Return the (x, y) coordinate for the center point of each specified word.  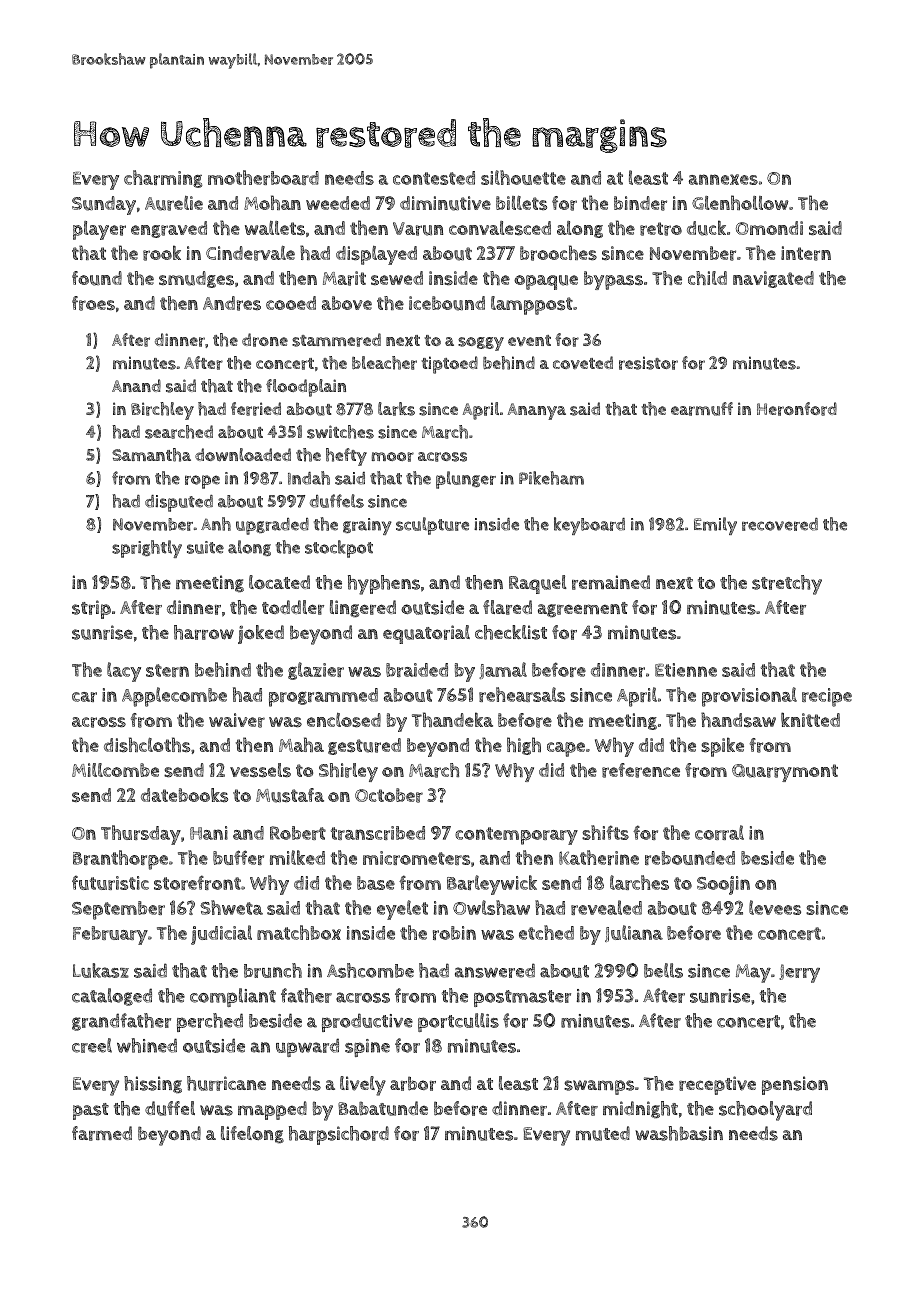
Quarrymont (785, 773)
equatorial (426, 634)
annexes (723, 179)
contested (434, 178)
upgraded (272, 526)
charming (163, 179)
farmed (102, 1133)
